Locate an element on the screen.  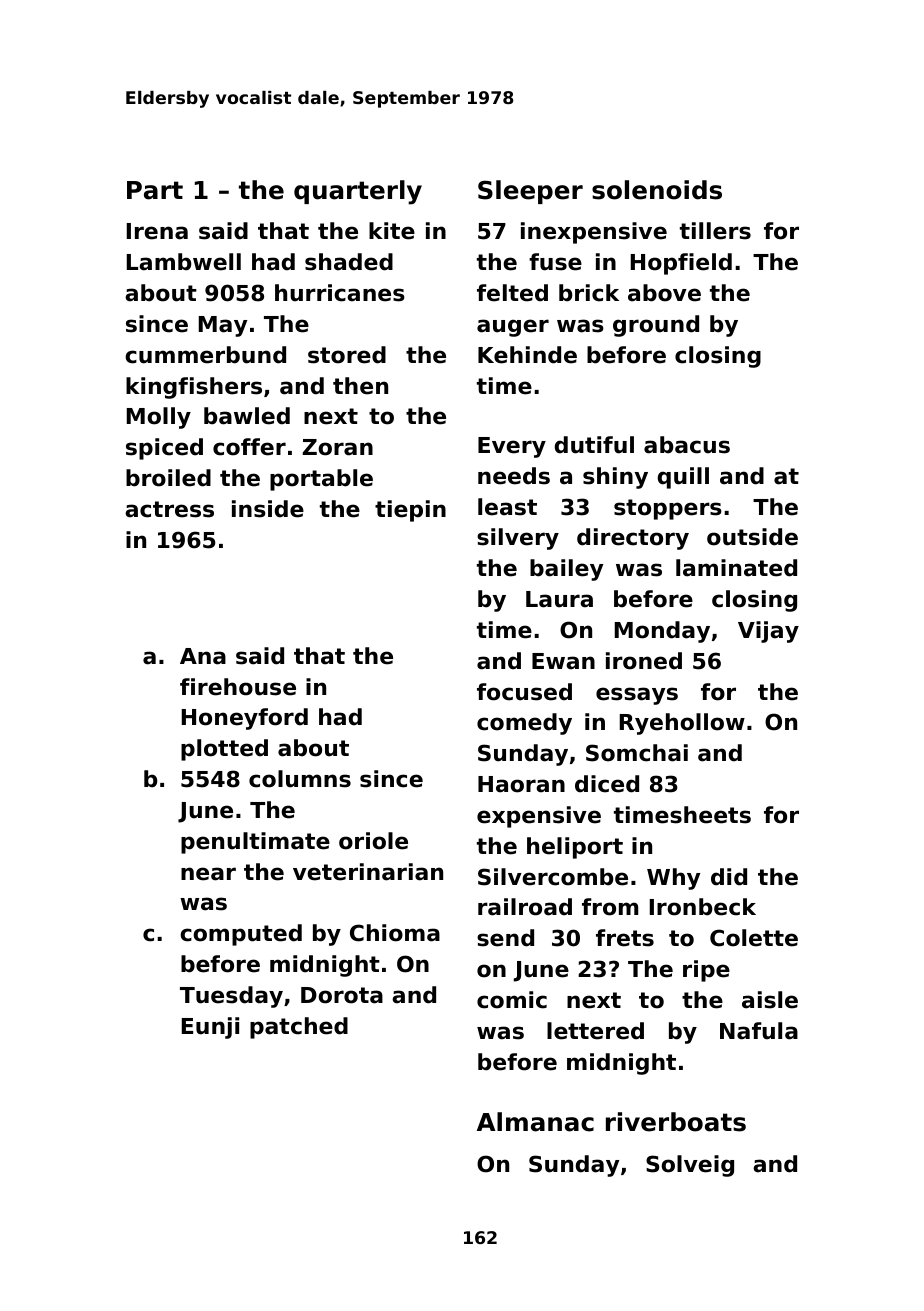
then is located at coordinates (360, 386).
